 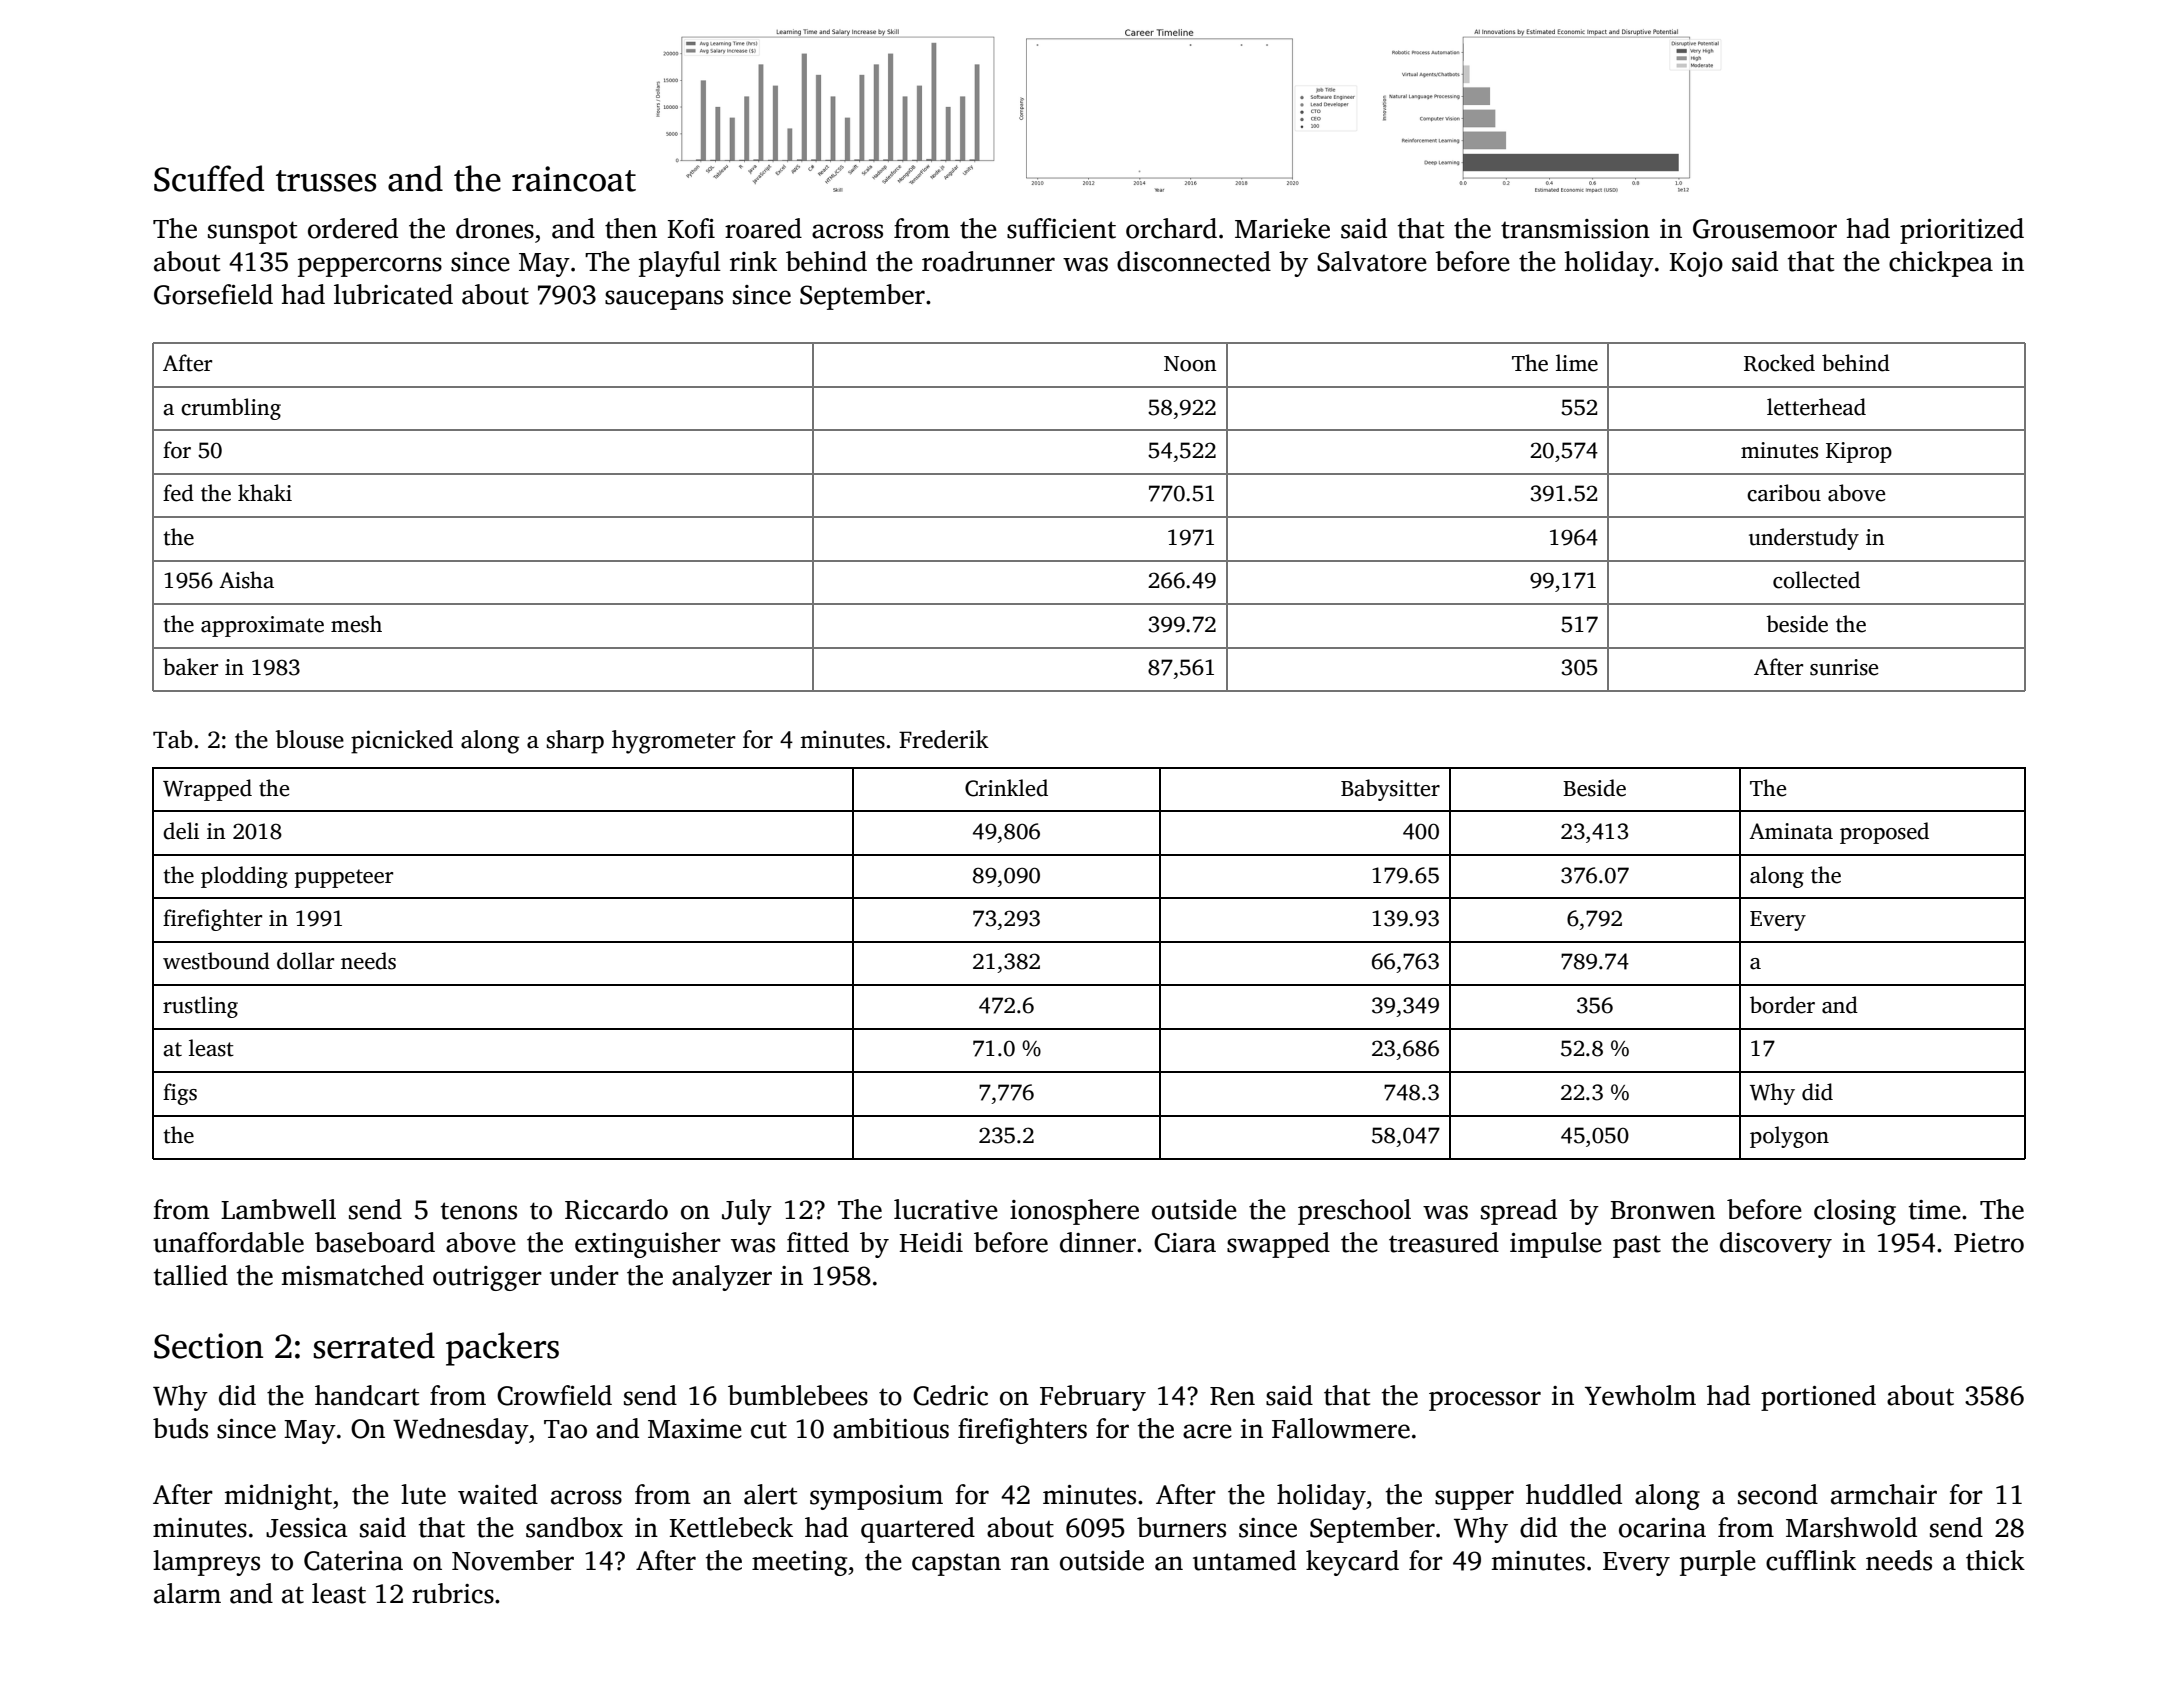 I want to click on raincoat, so click(x=574, y=179).
